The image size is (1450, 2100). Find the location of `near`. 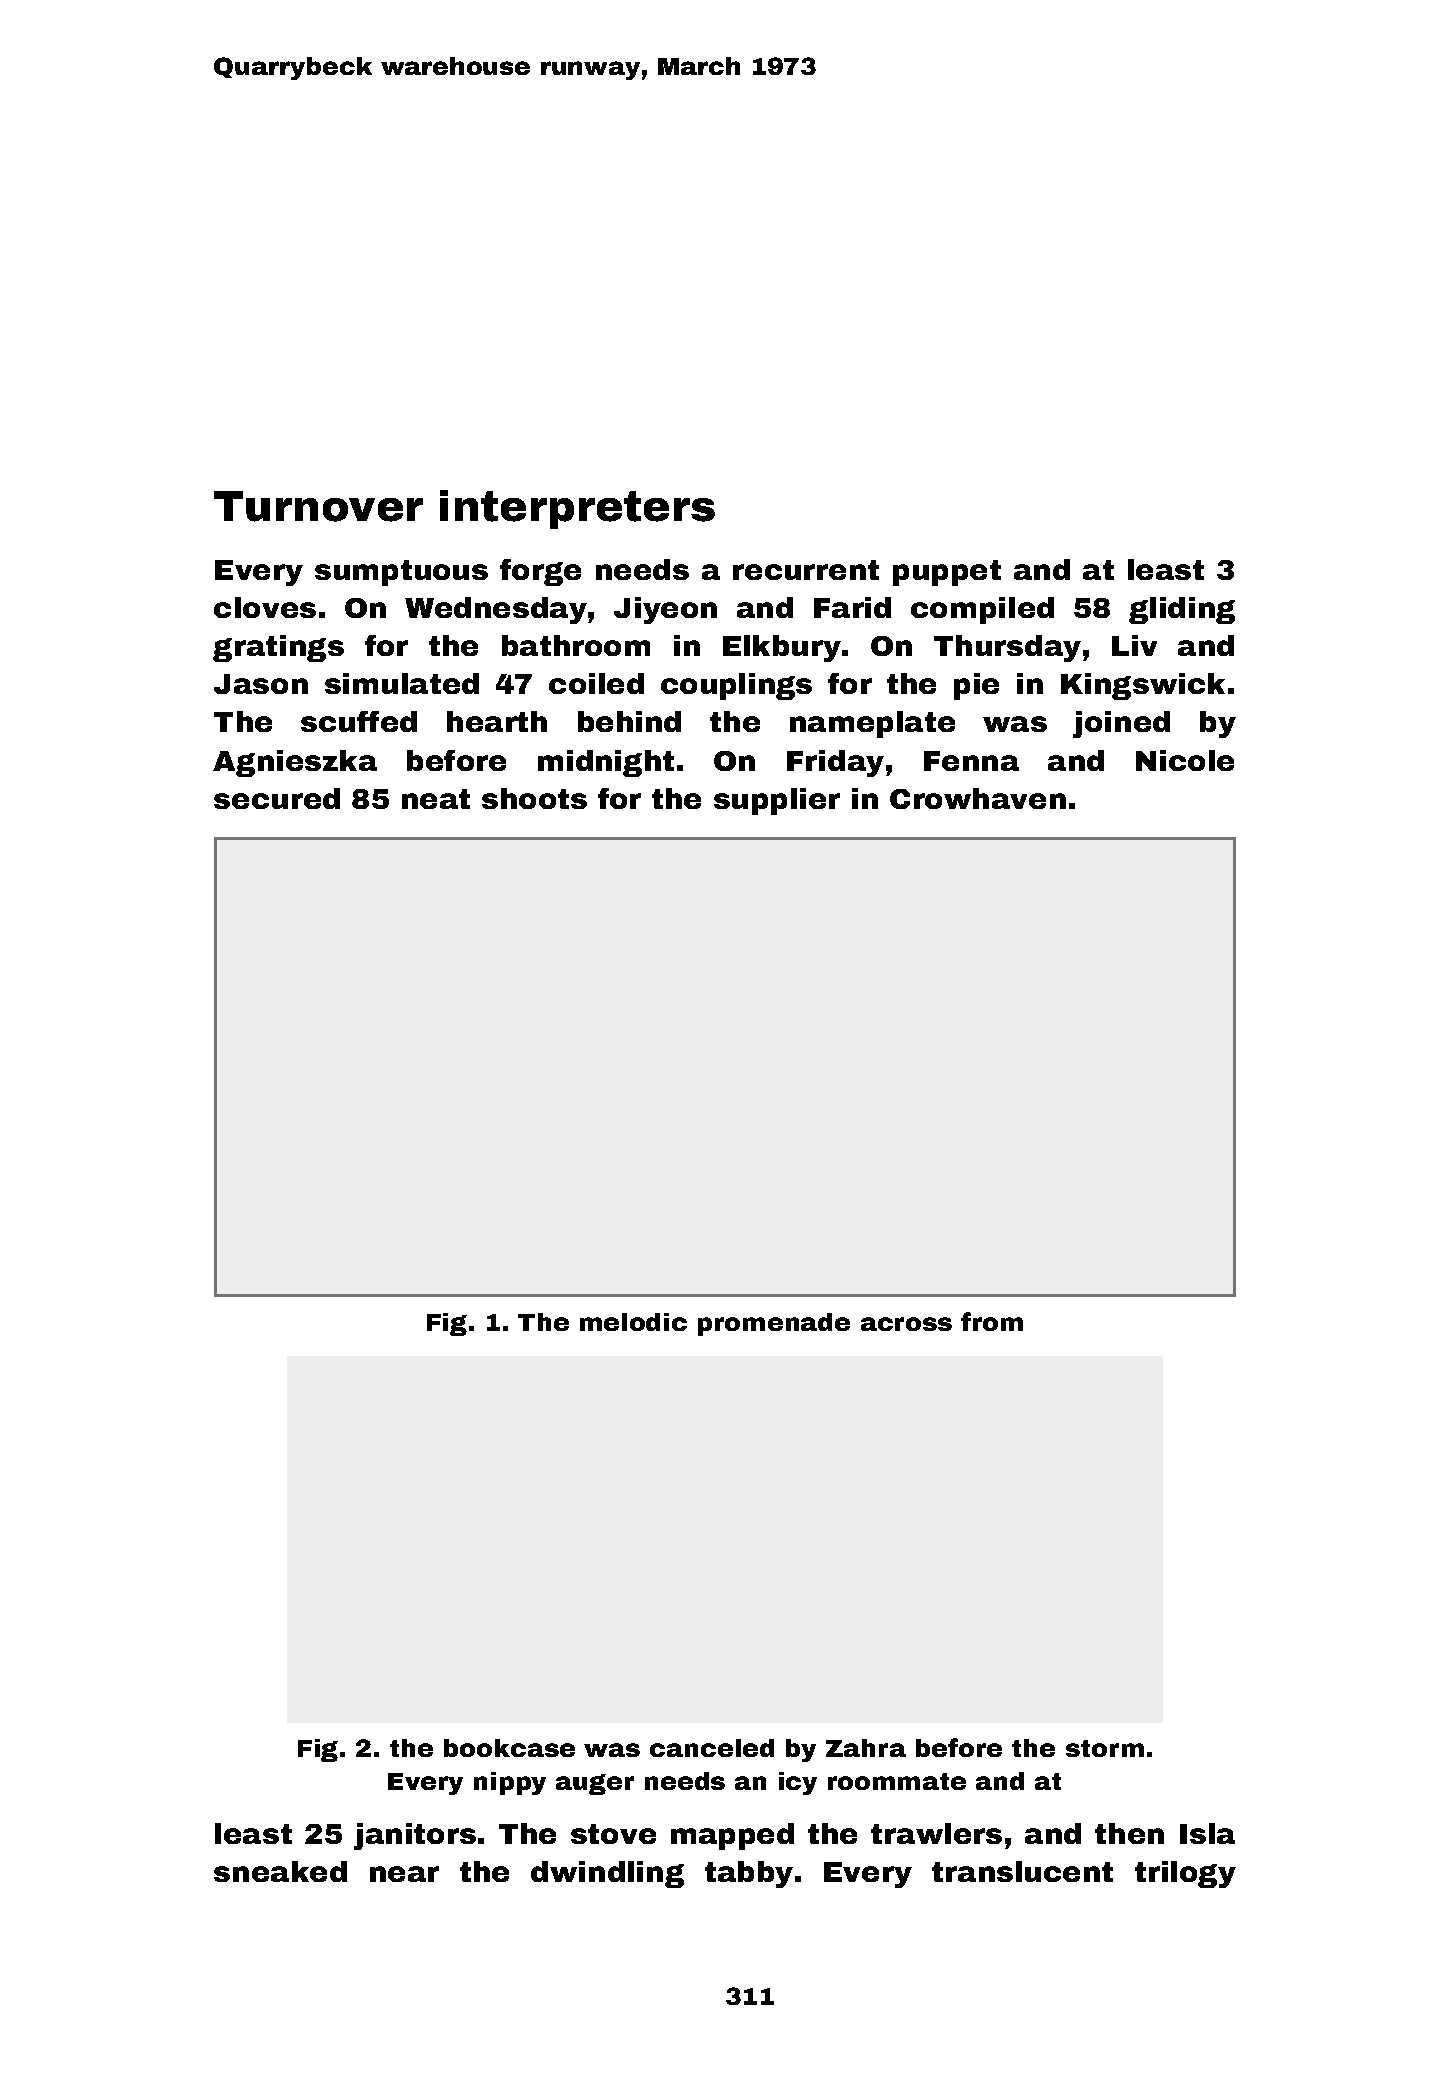

near is located at coordinates (404, 1874).
